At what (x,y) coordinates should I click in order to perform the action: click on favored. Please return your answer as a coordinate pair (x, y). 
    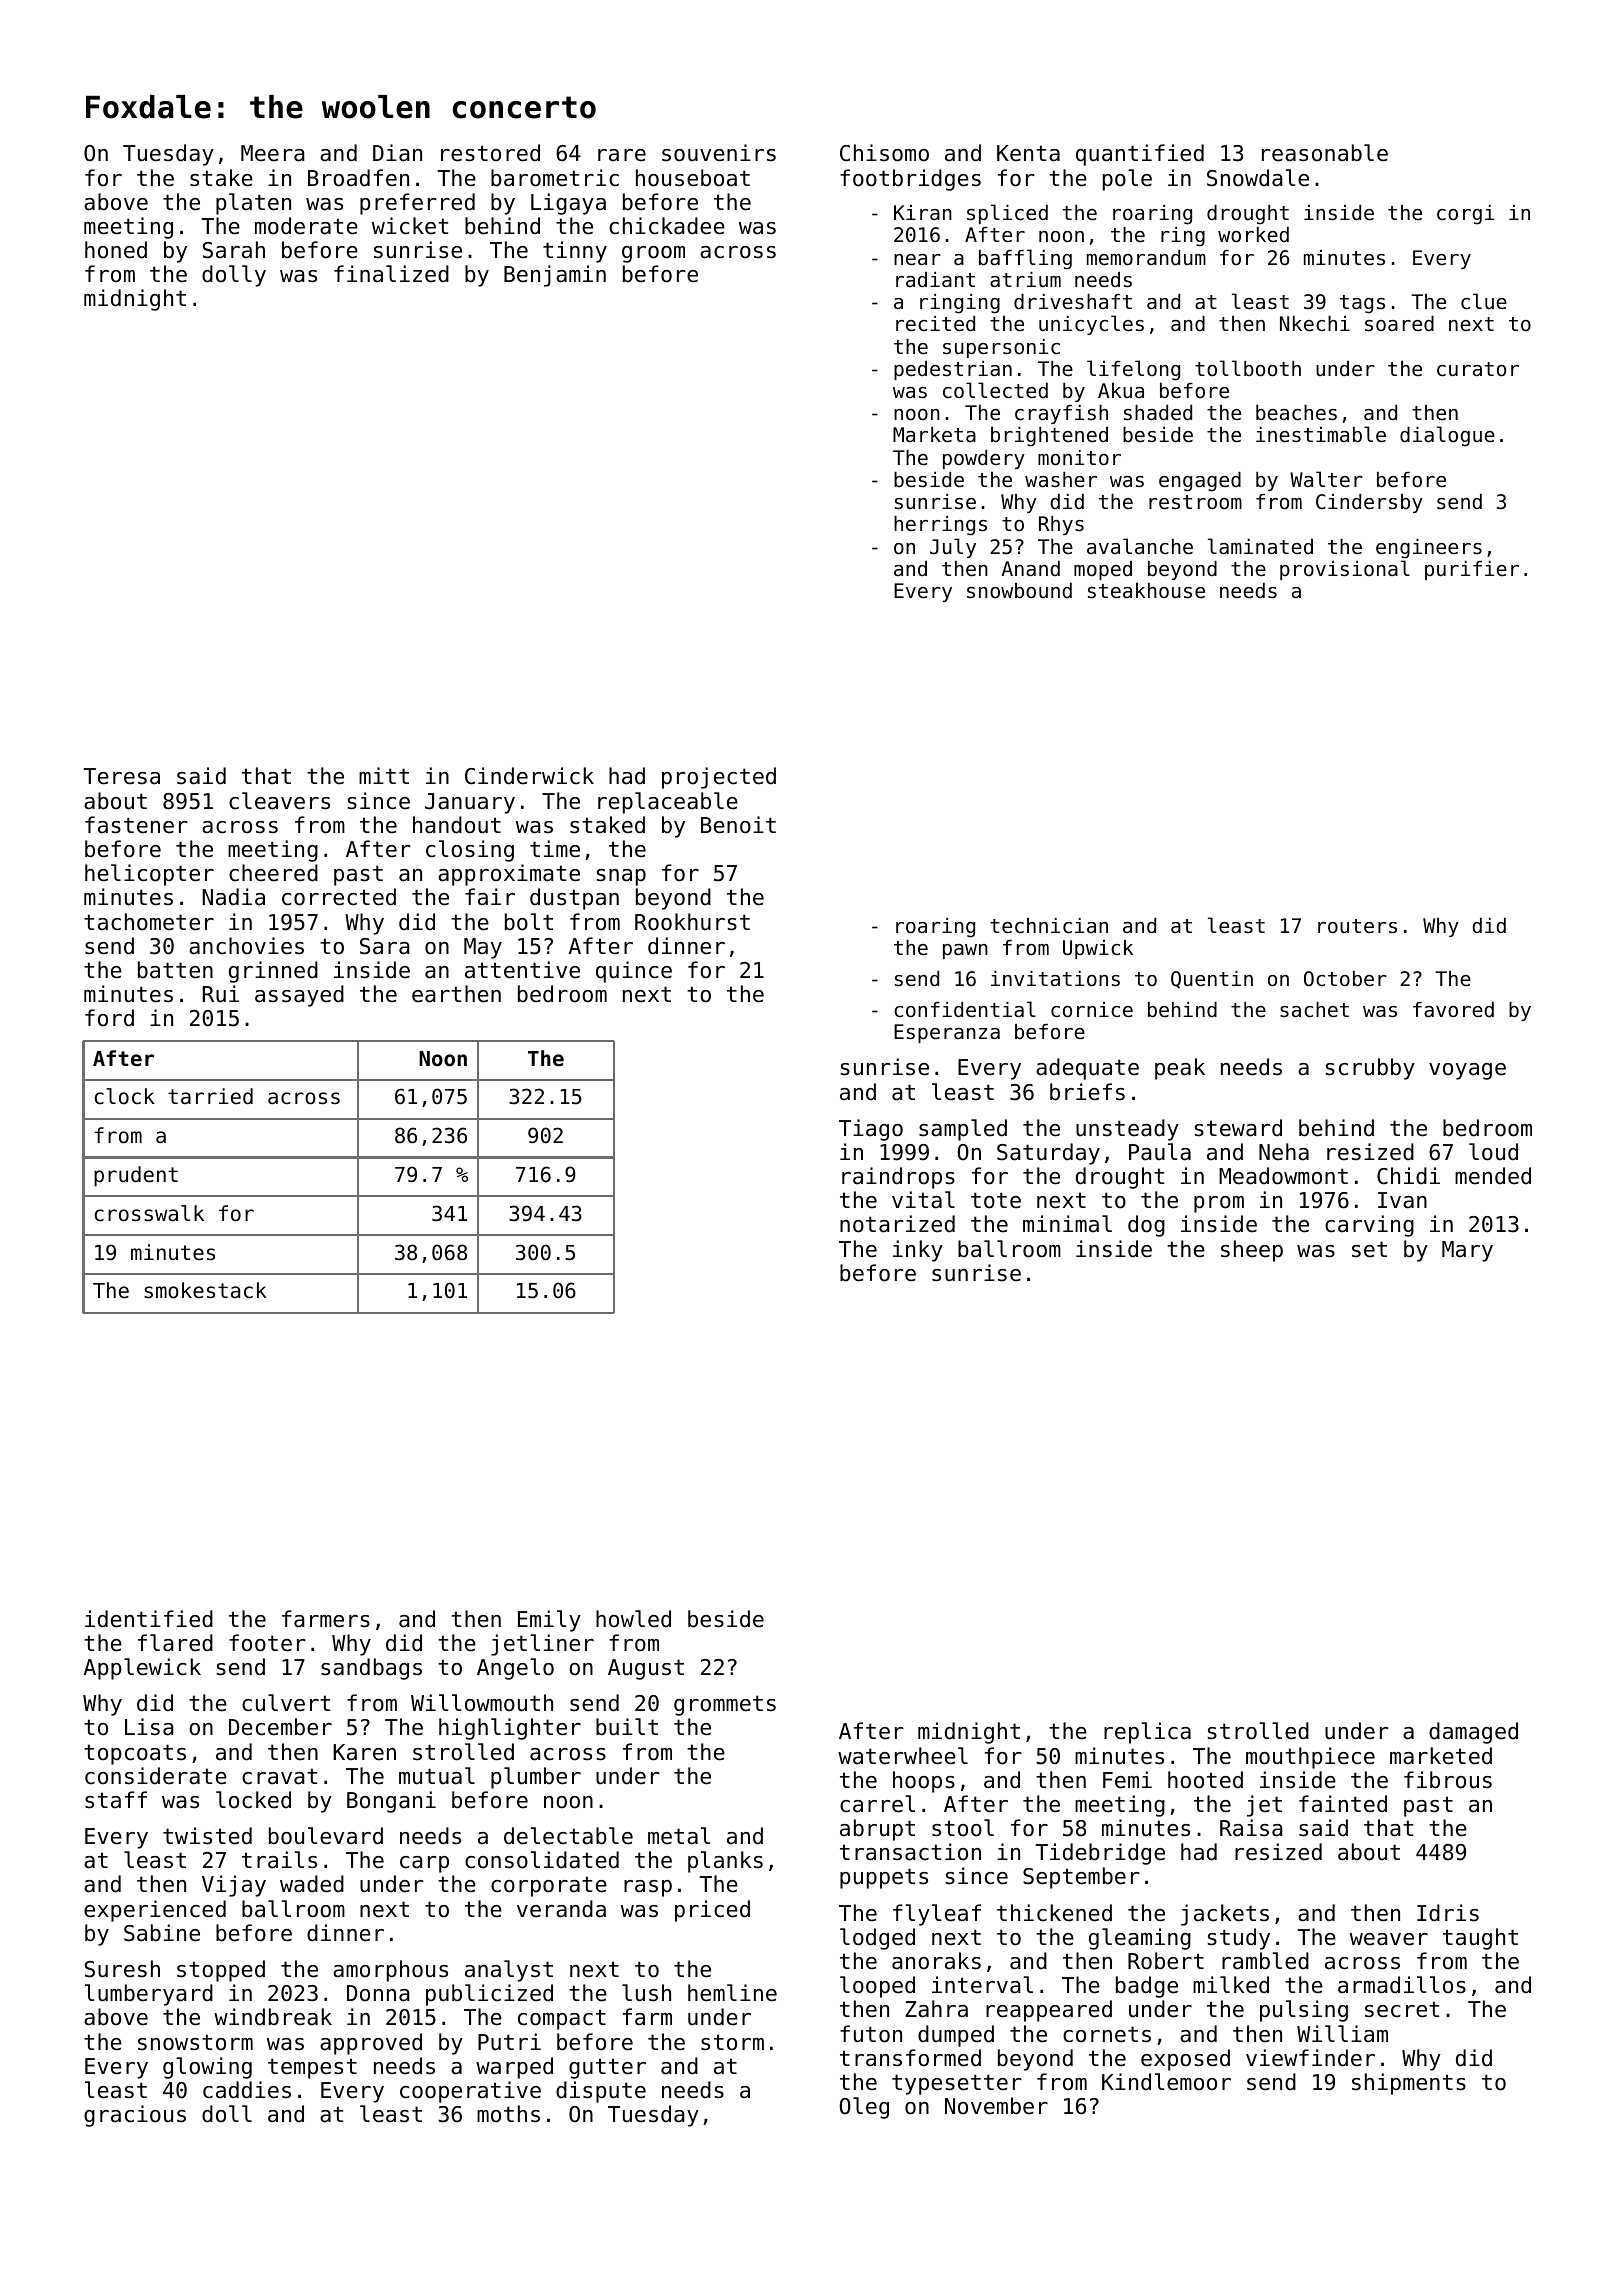
    Looking at the image, I should click on (1453, 1010).
